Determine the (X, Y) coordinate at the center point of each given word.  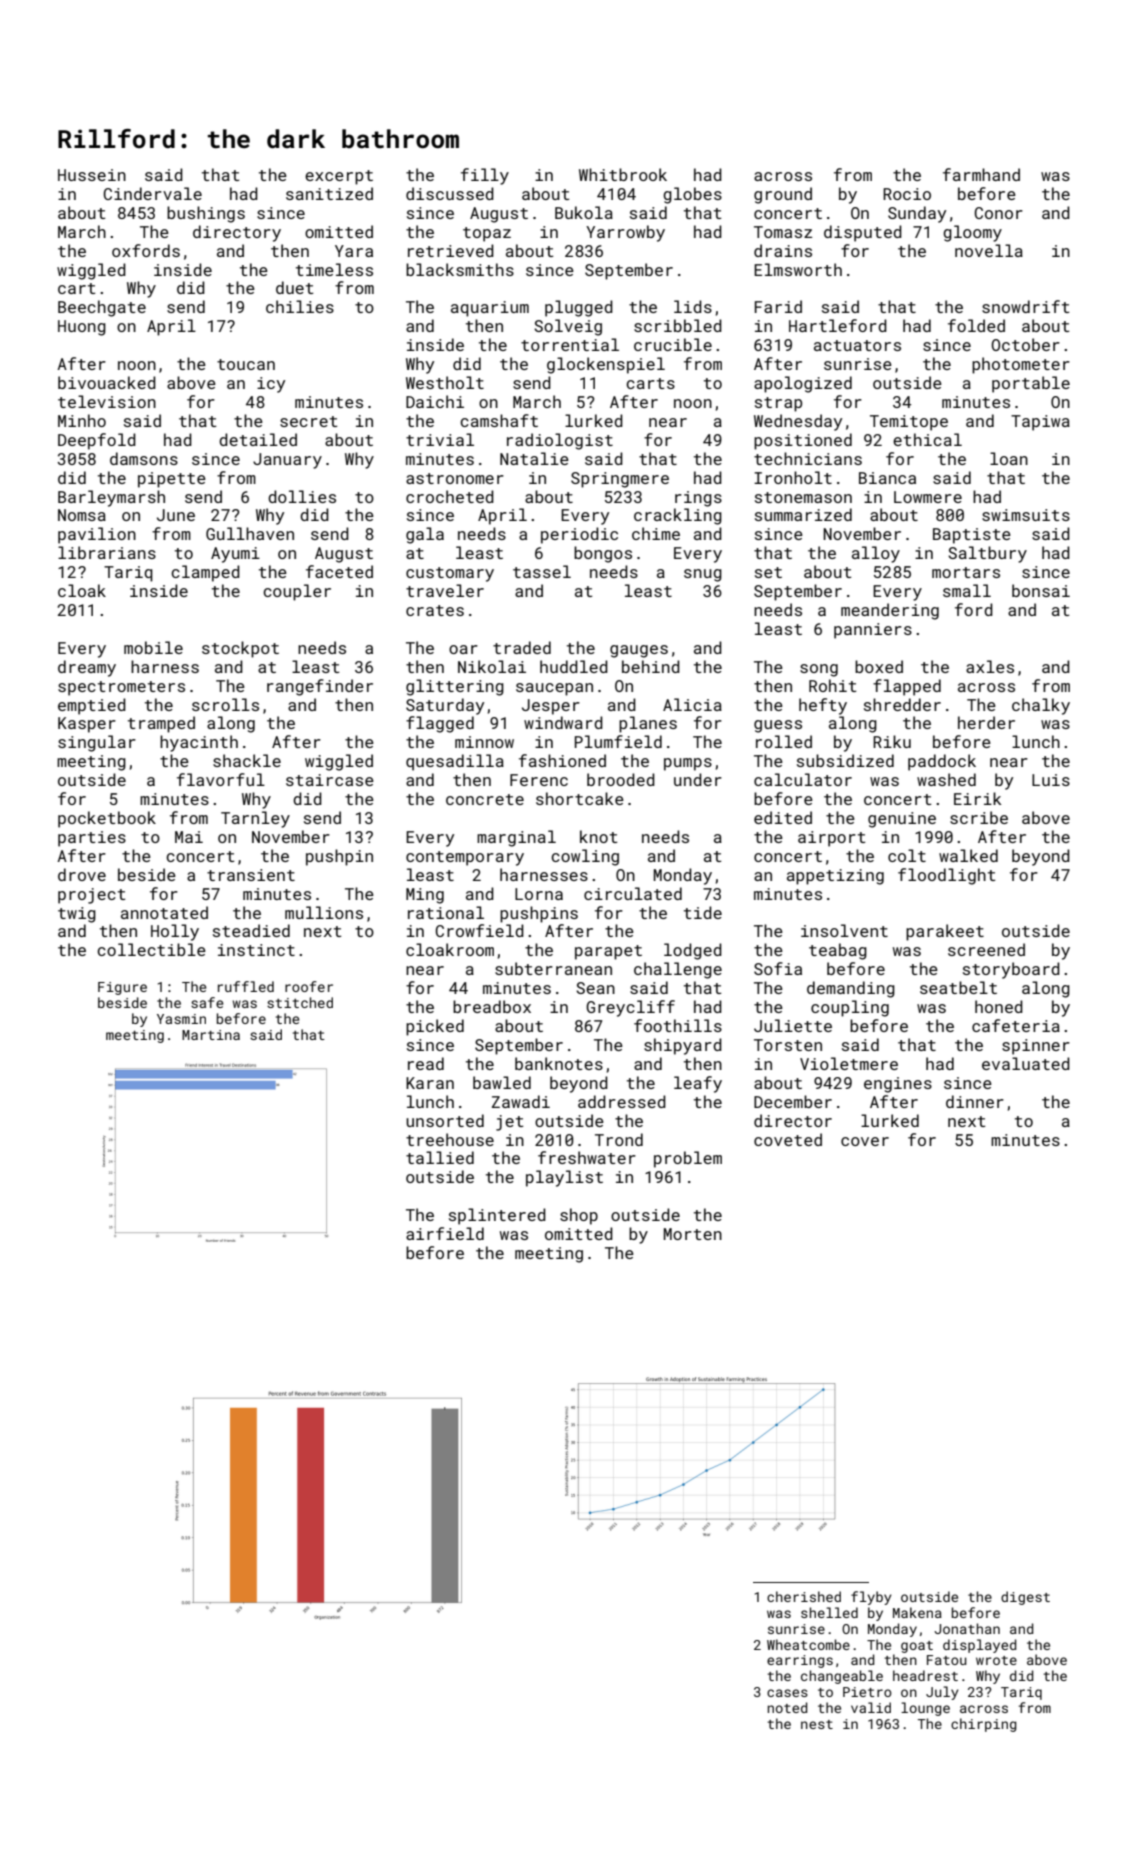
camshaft (499, 420)
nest (817, 1724)
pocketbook (107, 819)
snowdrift (1026, 306)
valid (871, 1707)
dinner (975, 1101)
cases (787, 1693)
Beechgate (102, 308)
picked (435, 1027)
